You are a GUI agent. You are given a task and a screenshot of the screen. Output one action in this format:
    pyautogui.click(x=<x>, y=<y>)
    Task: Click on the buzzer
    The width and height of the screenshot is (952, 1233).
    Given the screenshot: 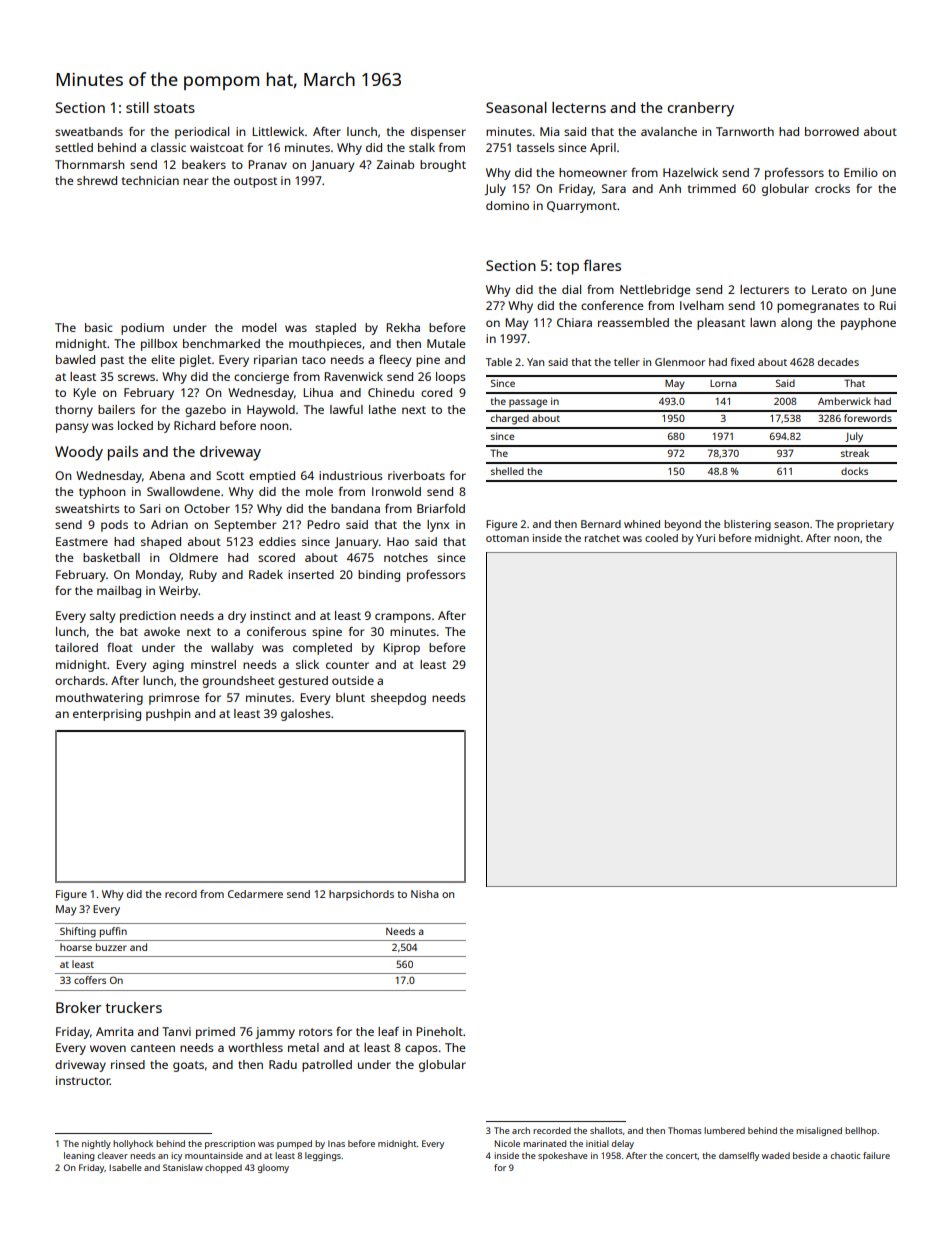 What is the action you would take?
    pyautogui.click(x=111, y=947)
